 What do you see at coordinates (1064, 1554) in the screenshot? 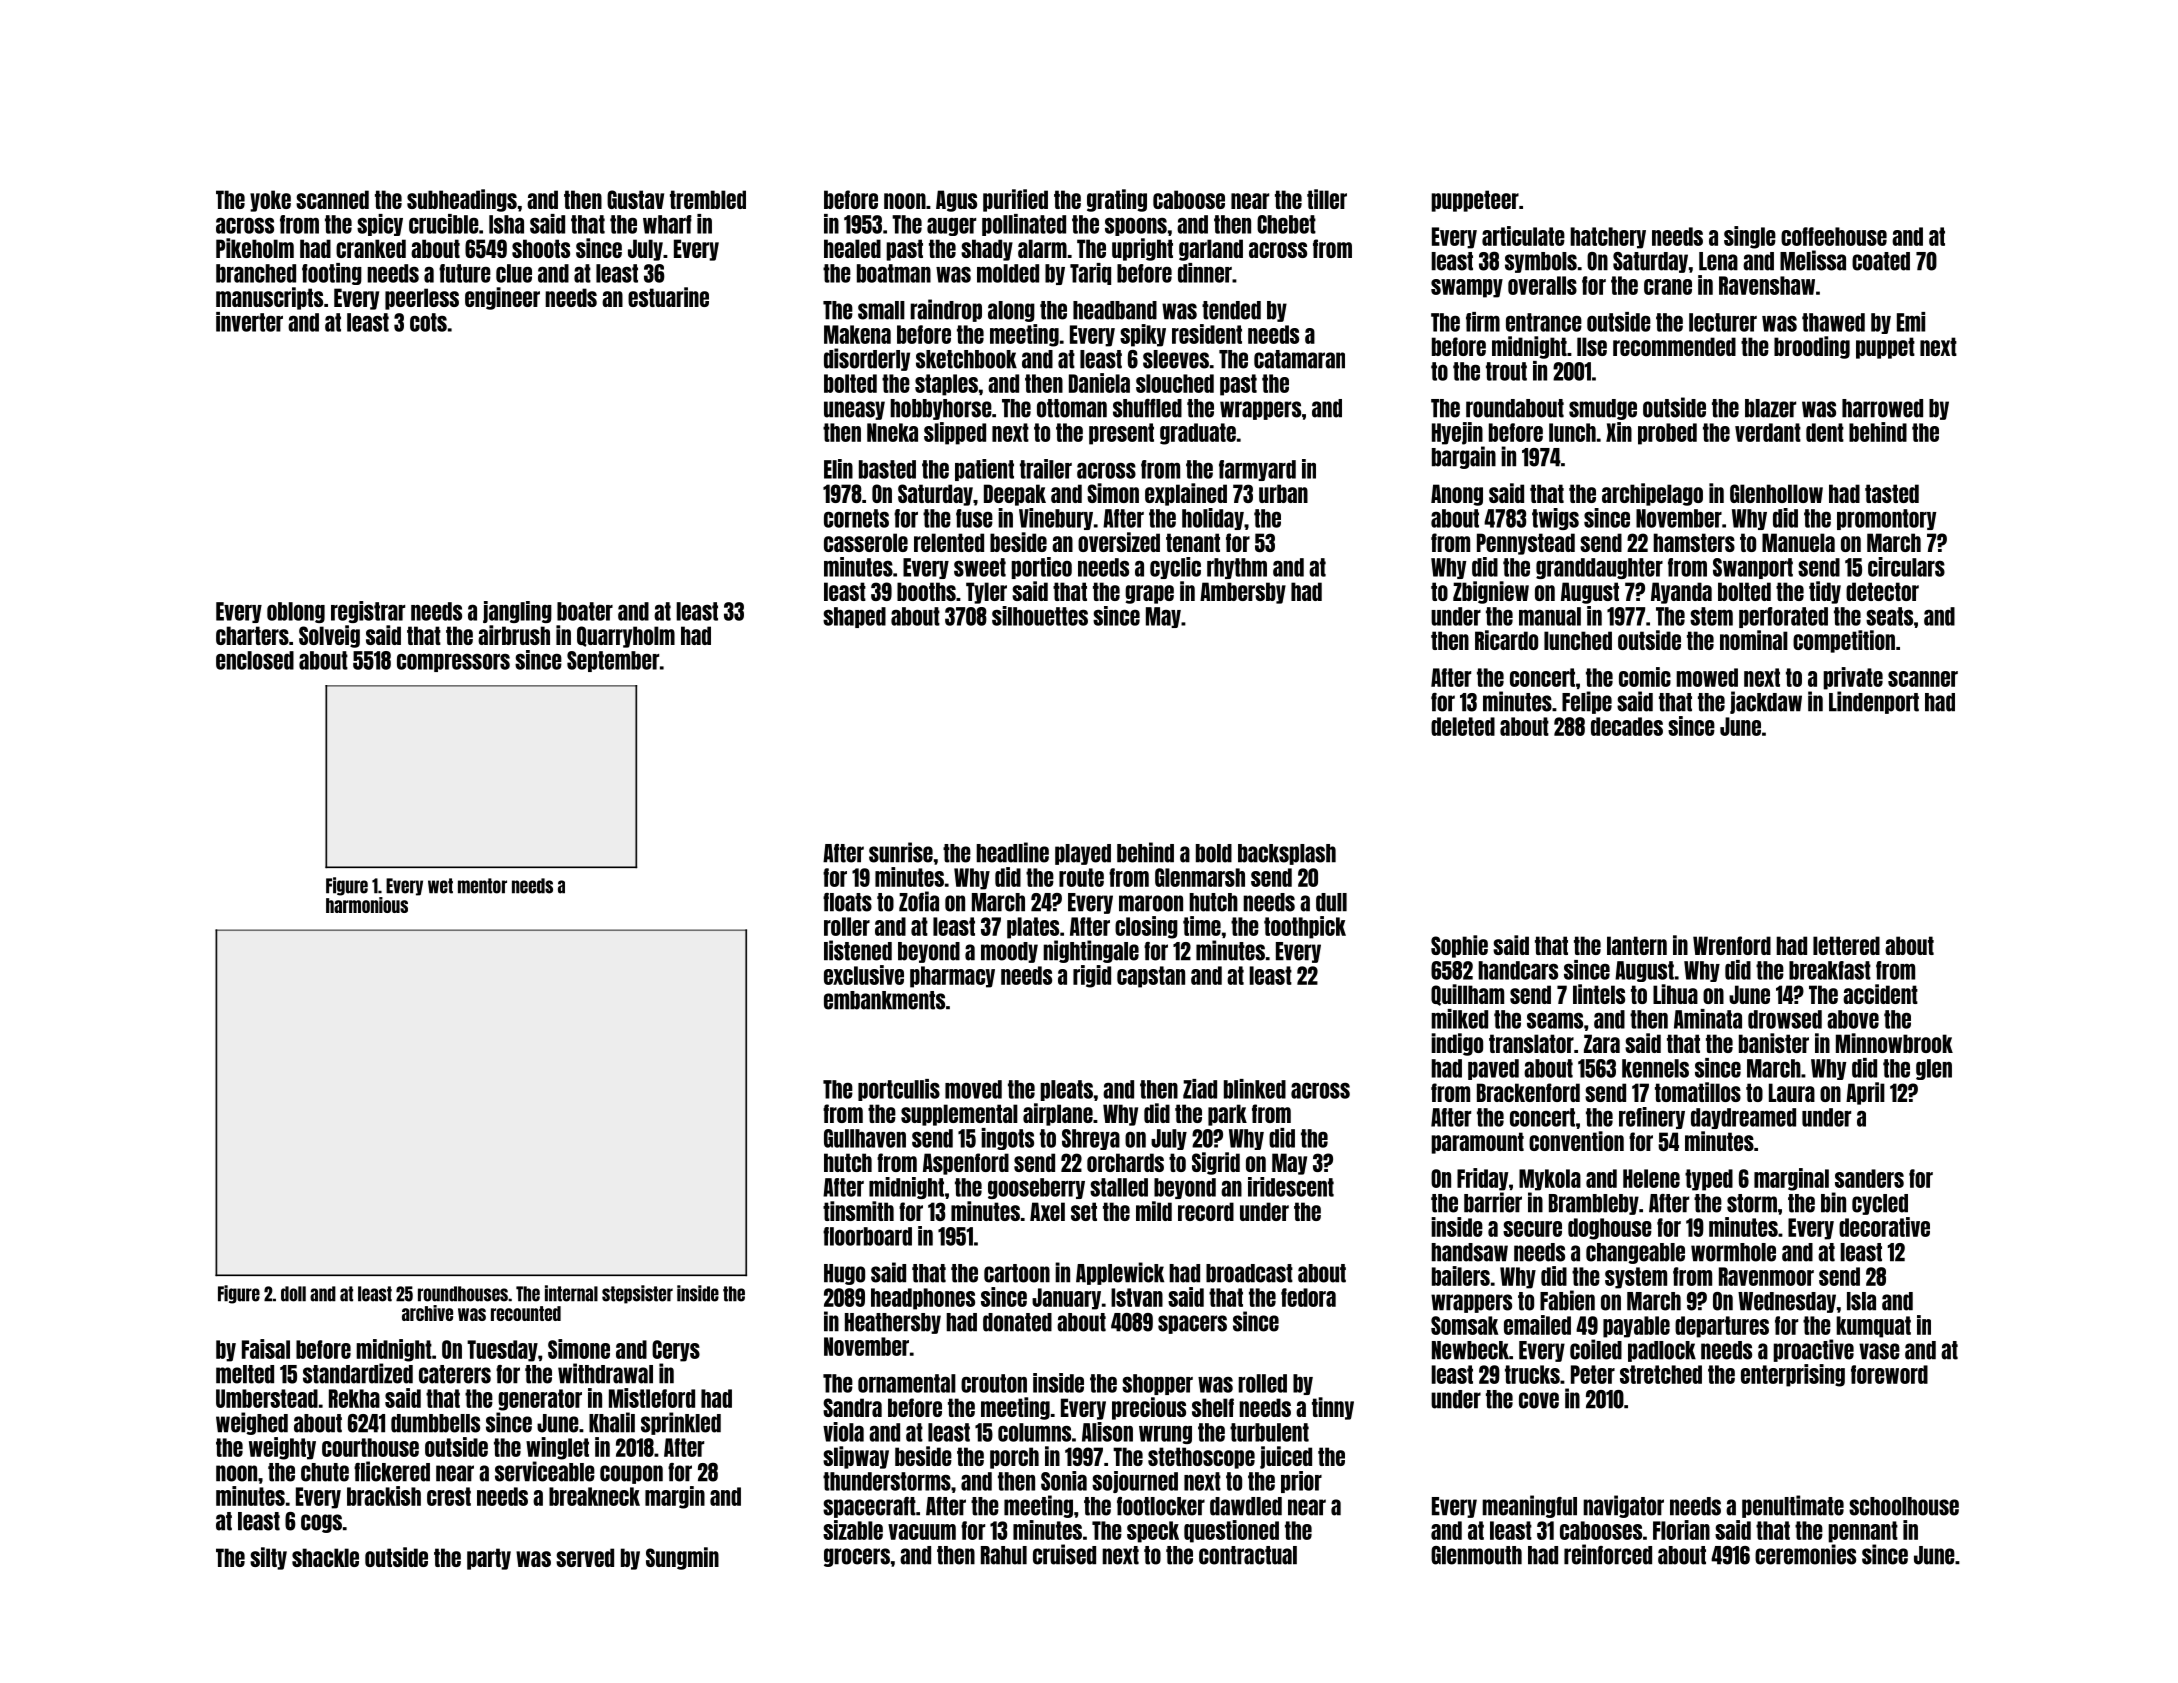
I see `cruised` at bounding box center [1064, 1554].
